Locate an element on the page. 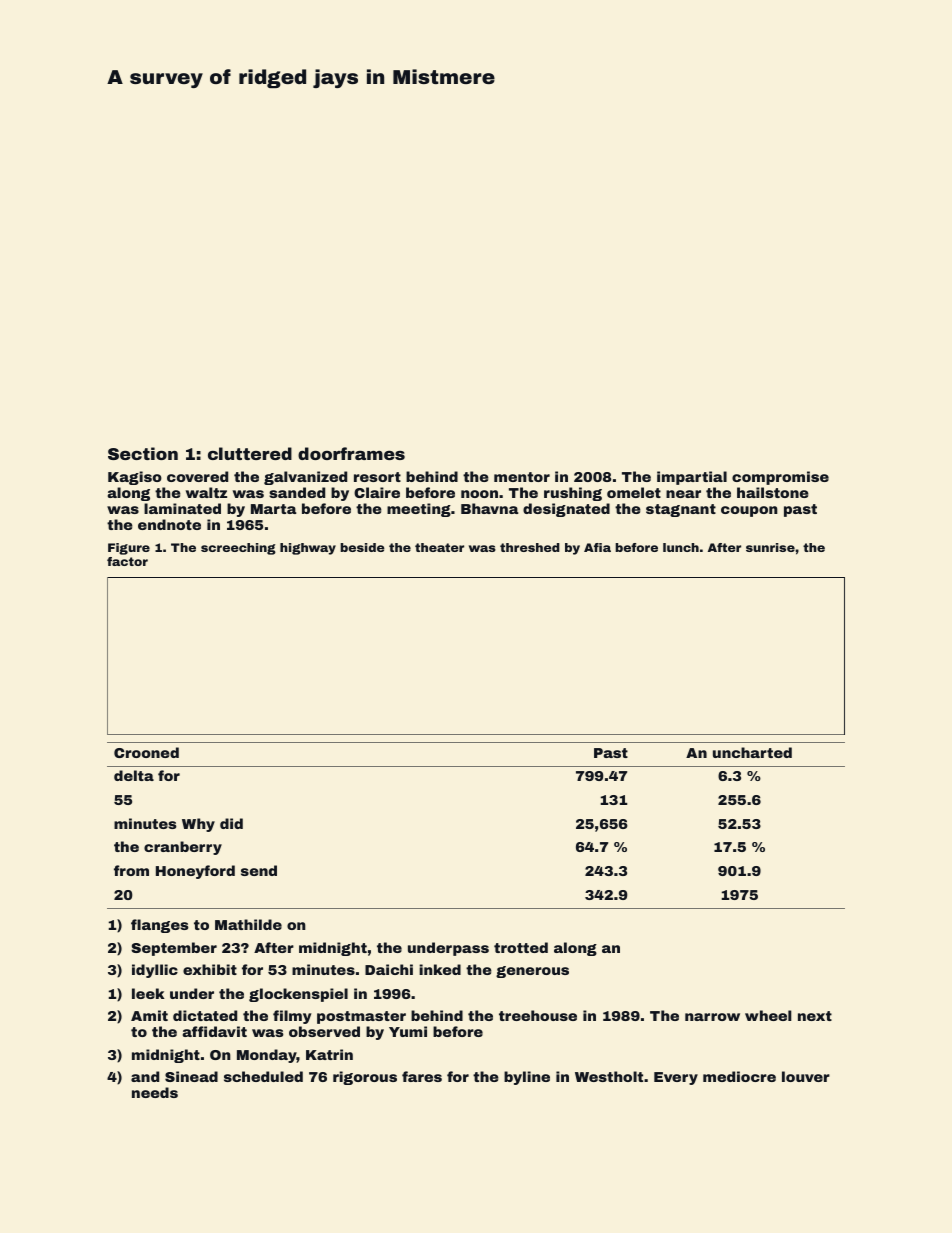 The image size is (952, 1233). screeching is located at coordinates (238, 549).
